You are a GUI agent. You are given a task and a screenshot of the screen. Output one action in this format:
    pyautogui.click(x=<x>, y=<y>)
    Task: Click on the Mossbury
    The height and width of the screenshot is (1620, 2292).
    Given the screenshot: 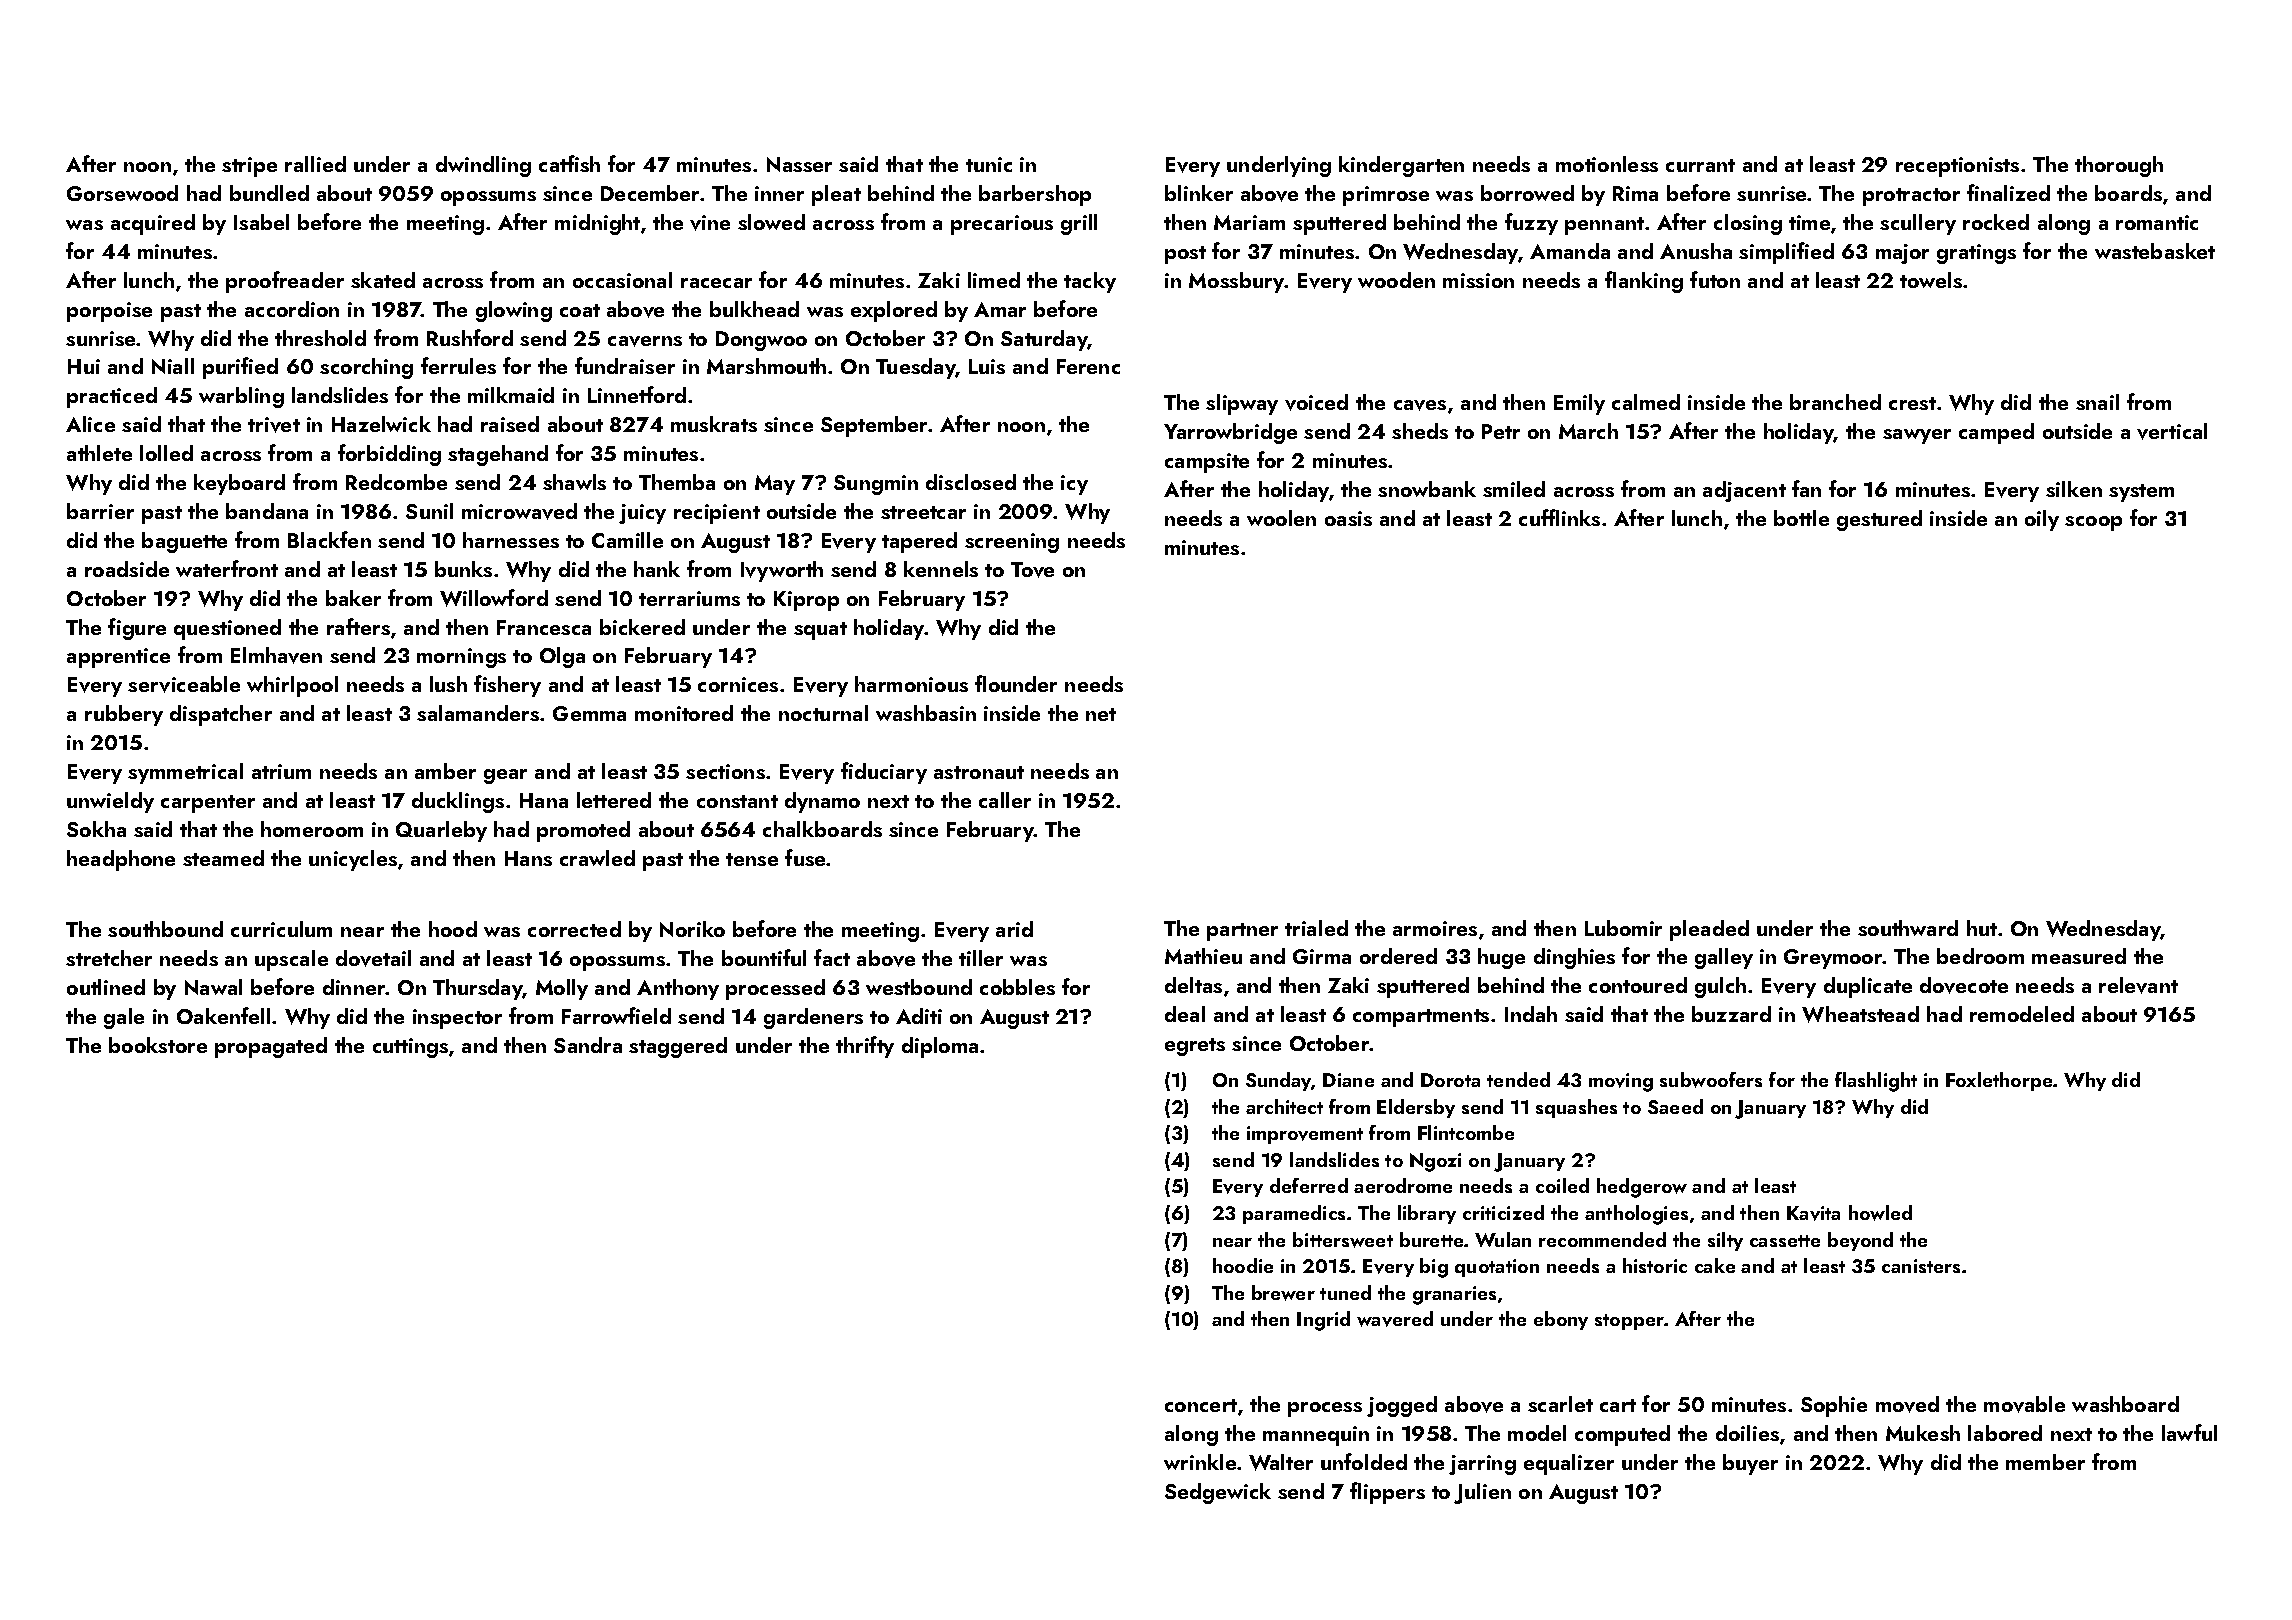 What is the action you would take?
    pyautogui.click(x=1237, y=282)
